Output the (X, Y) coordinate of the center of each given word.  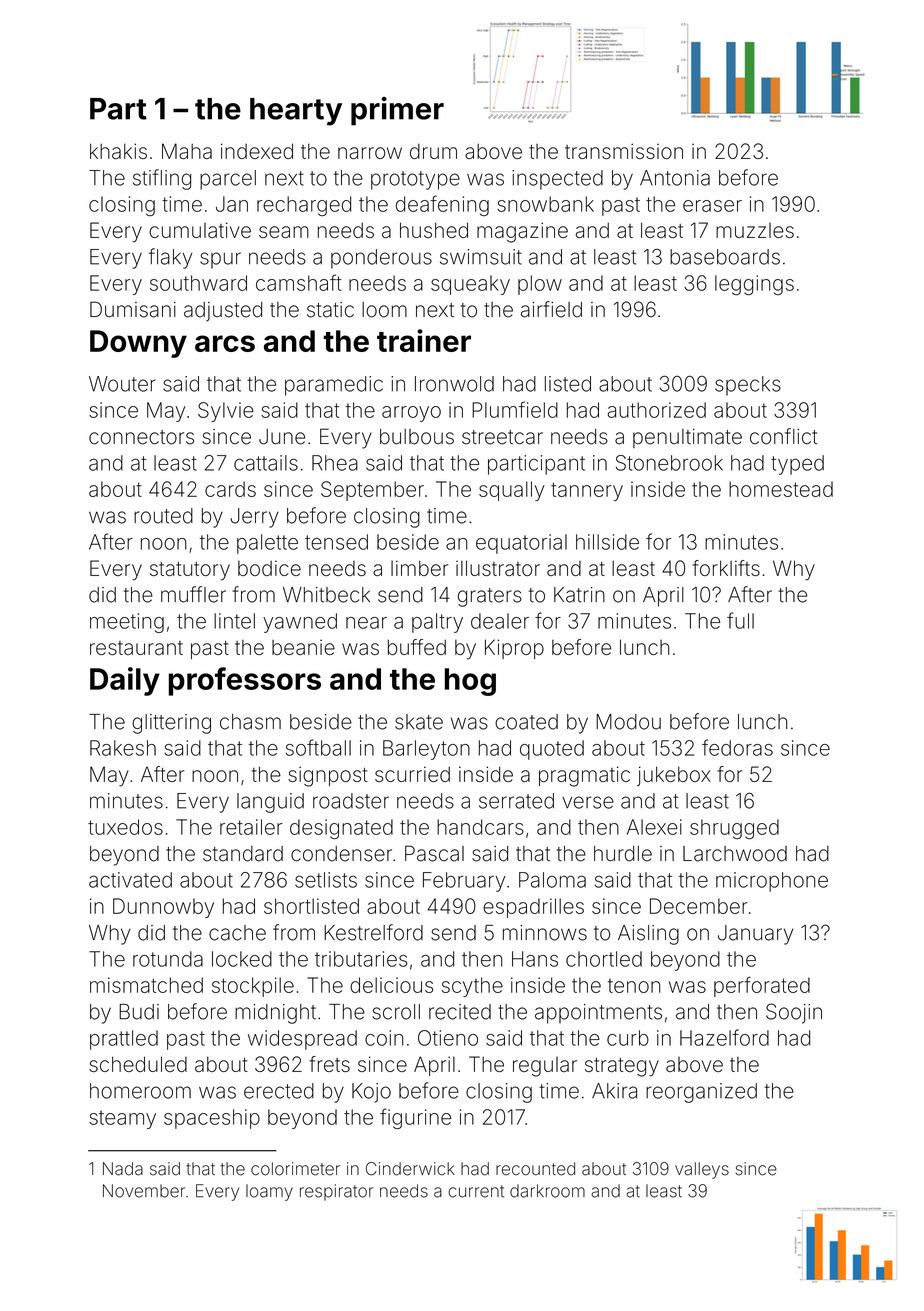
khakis (118, 151)
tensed (336, 542)
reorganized (701, 1093)
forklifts (726, 568)
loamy (269, 1192)
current (476, 1191)
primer (397, 111)
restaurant (136, 648)
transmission (624, 151)
